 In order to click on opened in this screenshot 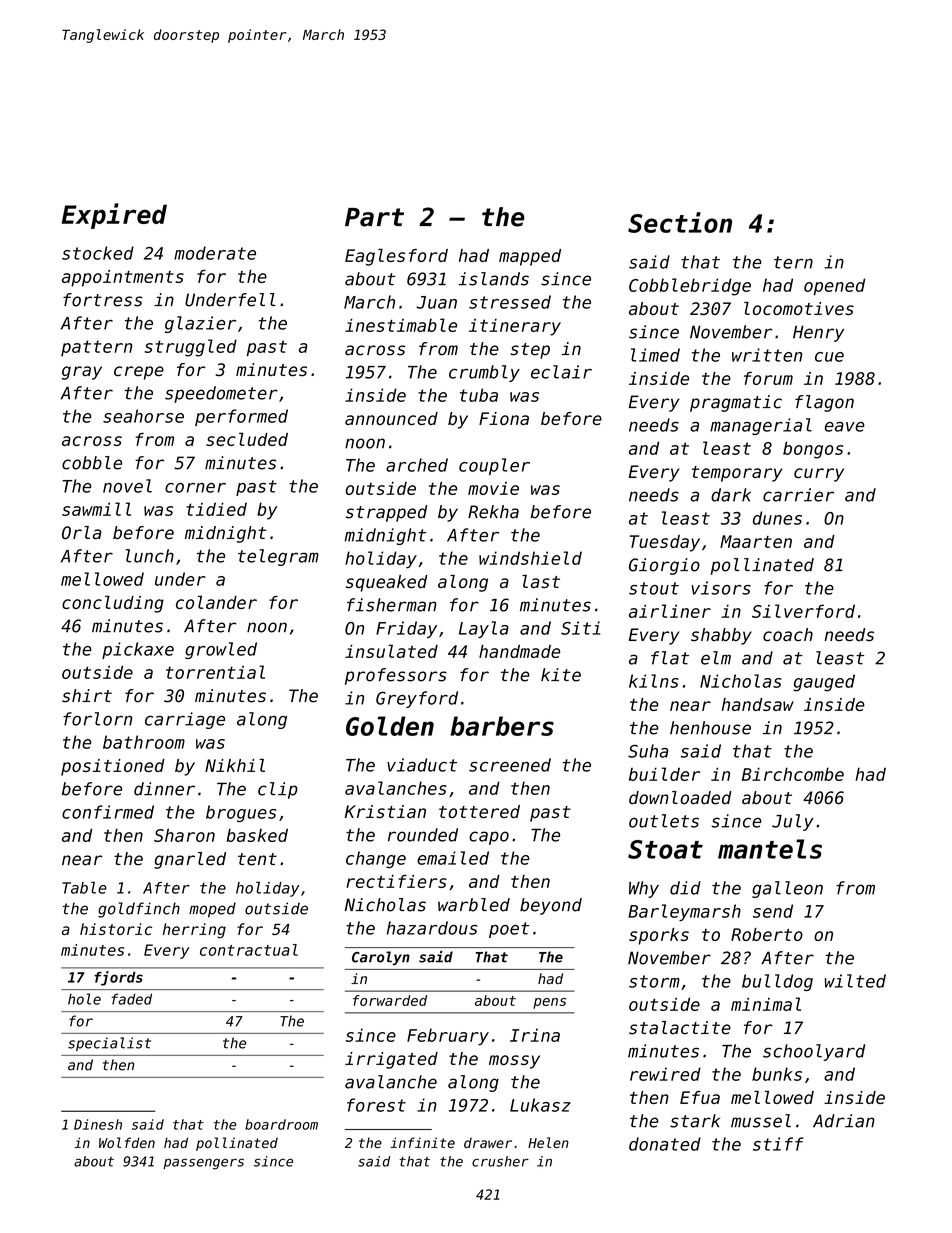, I will do `click(834, 286)`.
